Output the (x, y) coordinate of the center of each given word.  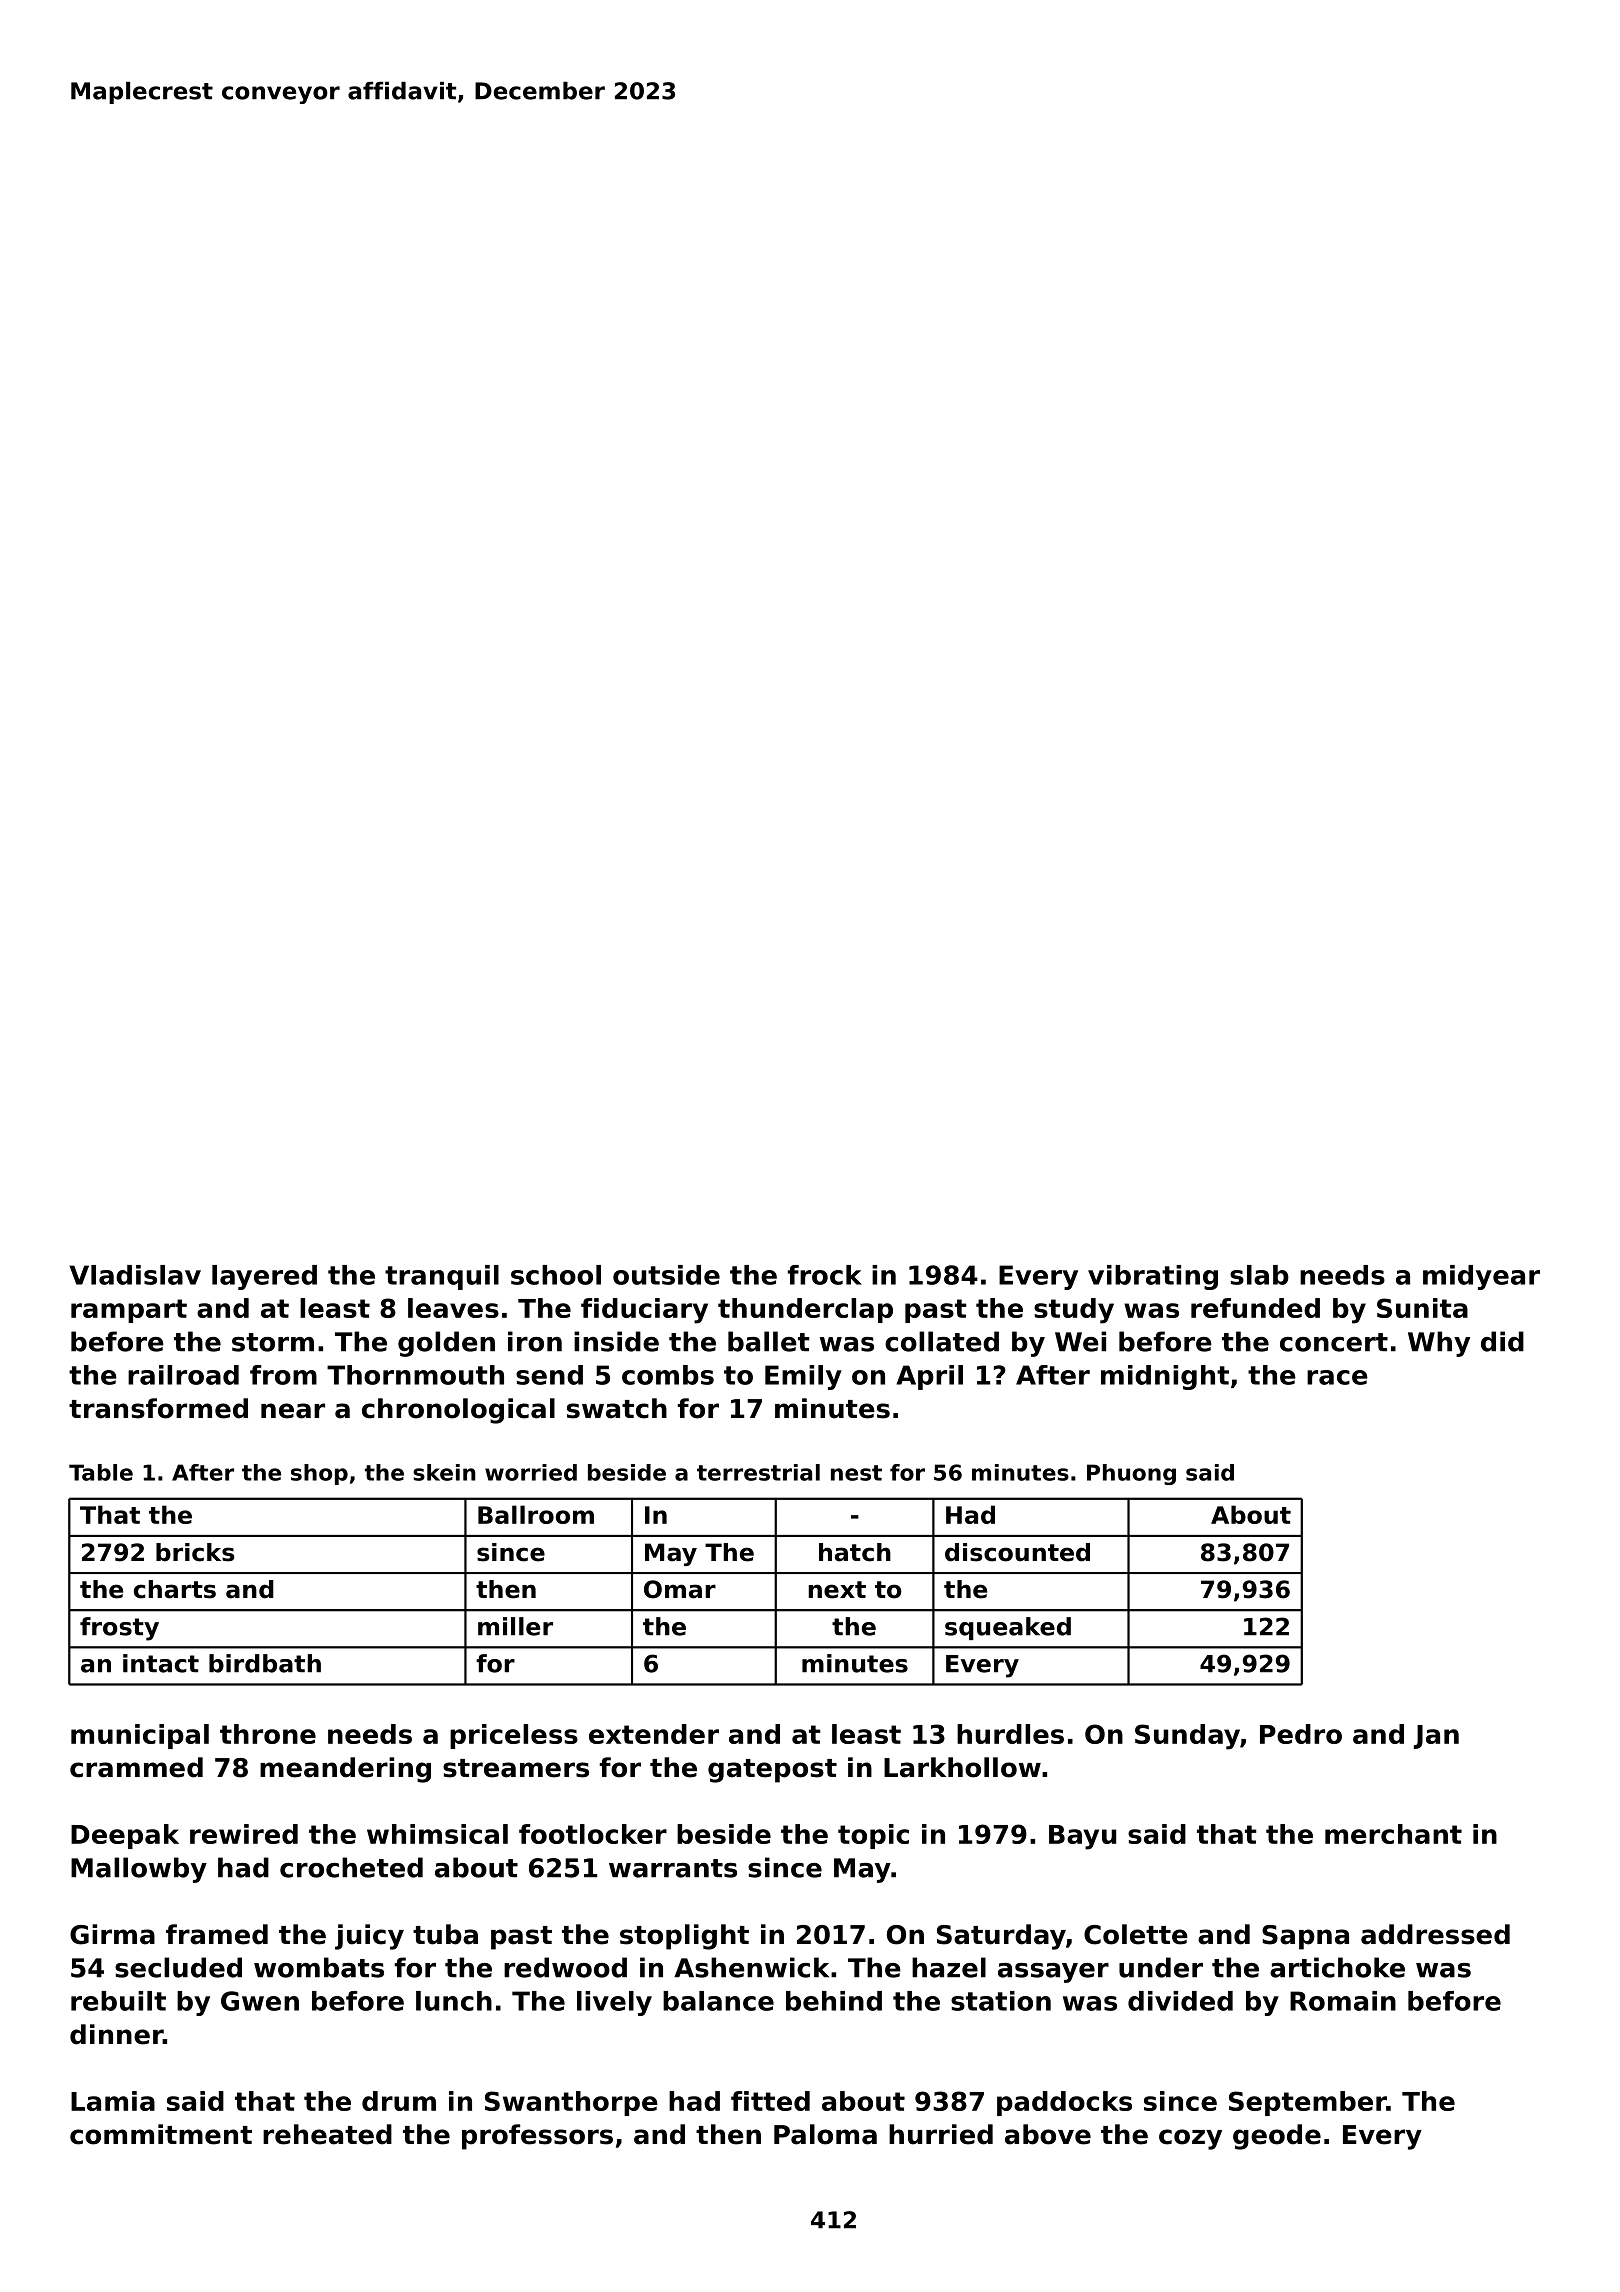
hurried (941, 2134)
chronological (458, 1411)
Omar (680, 1589)
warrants (673, 1868)
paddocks (1064, 2103)
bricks (195, 1552)
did (1502, 1341)
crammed (136, 1767)
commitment (161, 2134)
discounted (1017, 1552)
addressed (1435, 1934)
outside (666, 1275)
